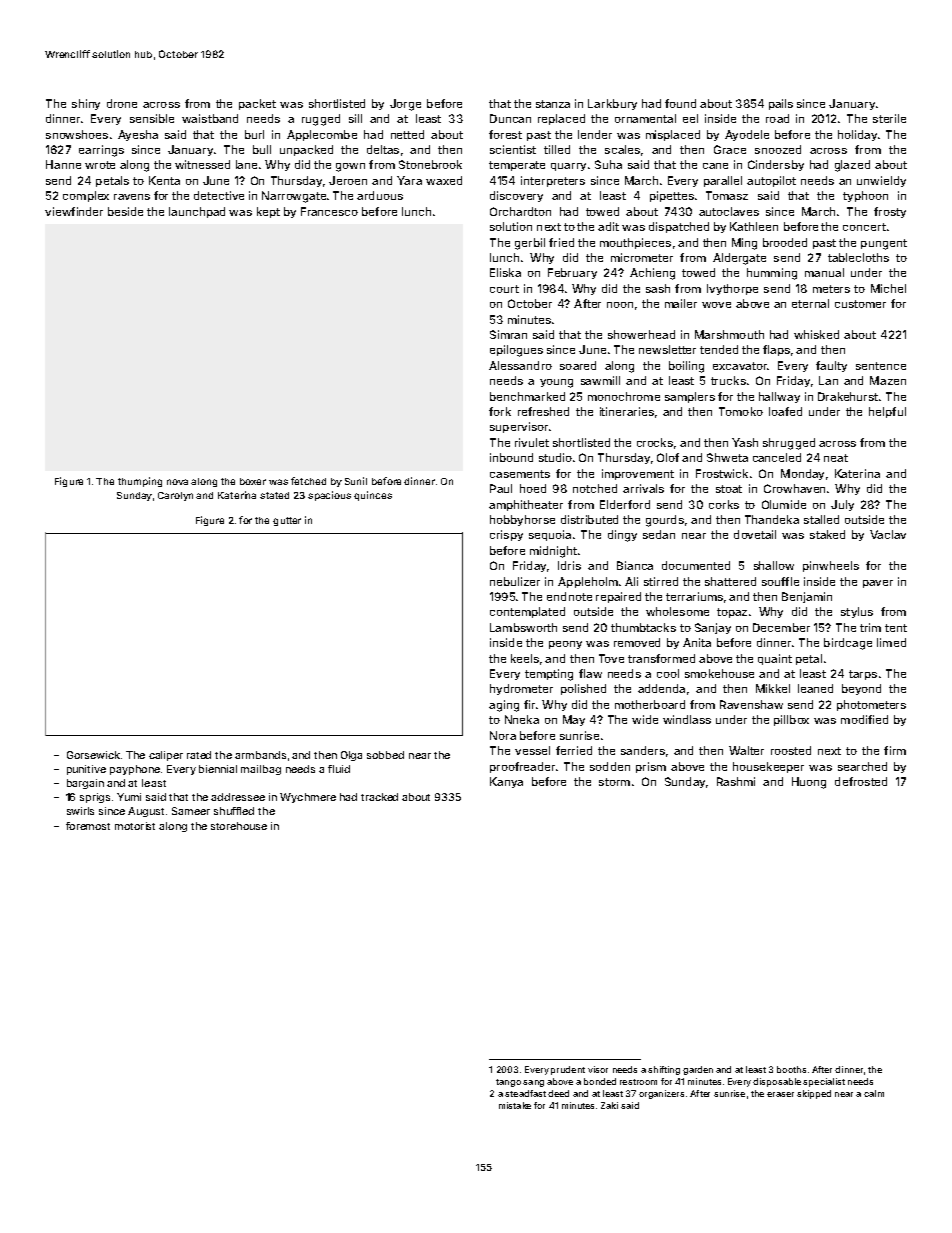  What do you see at coordinates (135, 826) in the document?
I see `motorist` at bounding box center [135, 826].
